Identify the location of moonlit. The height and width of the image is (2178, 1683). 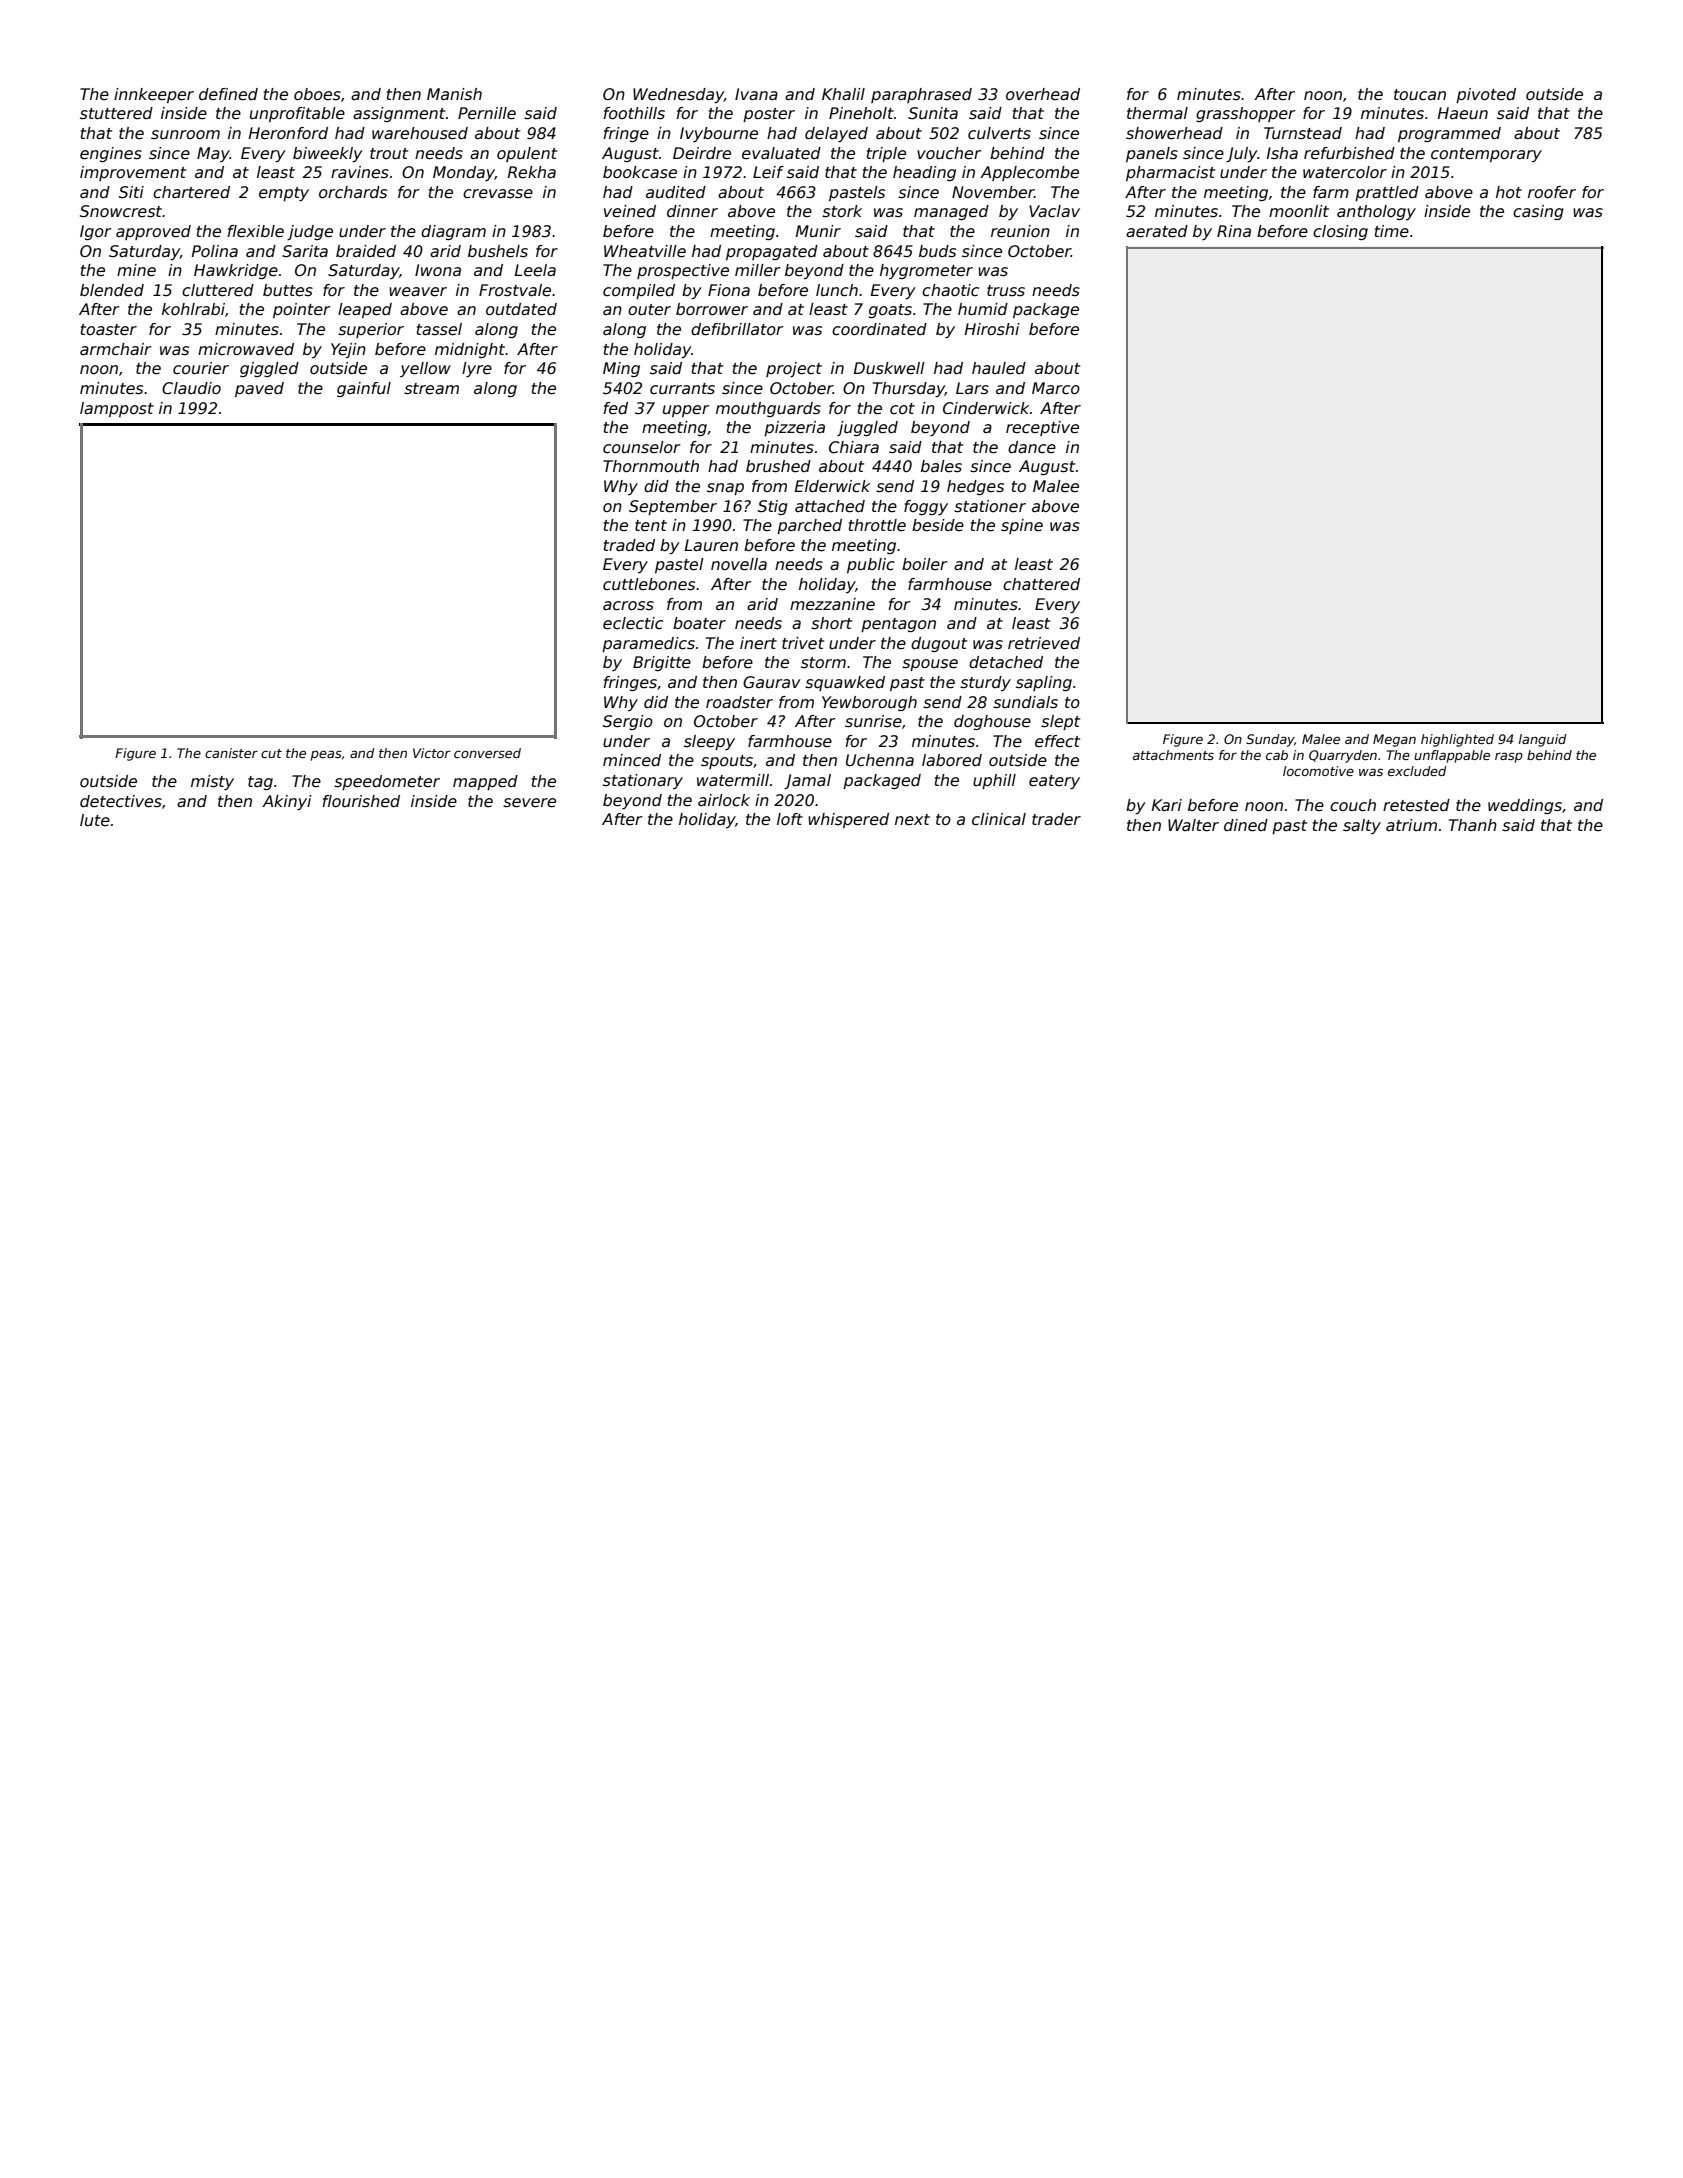
(1299, 211).
